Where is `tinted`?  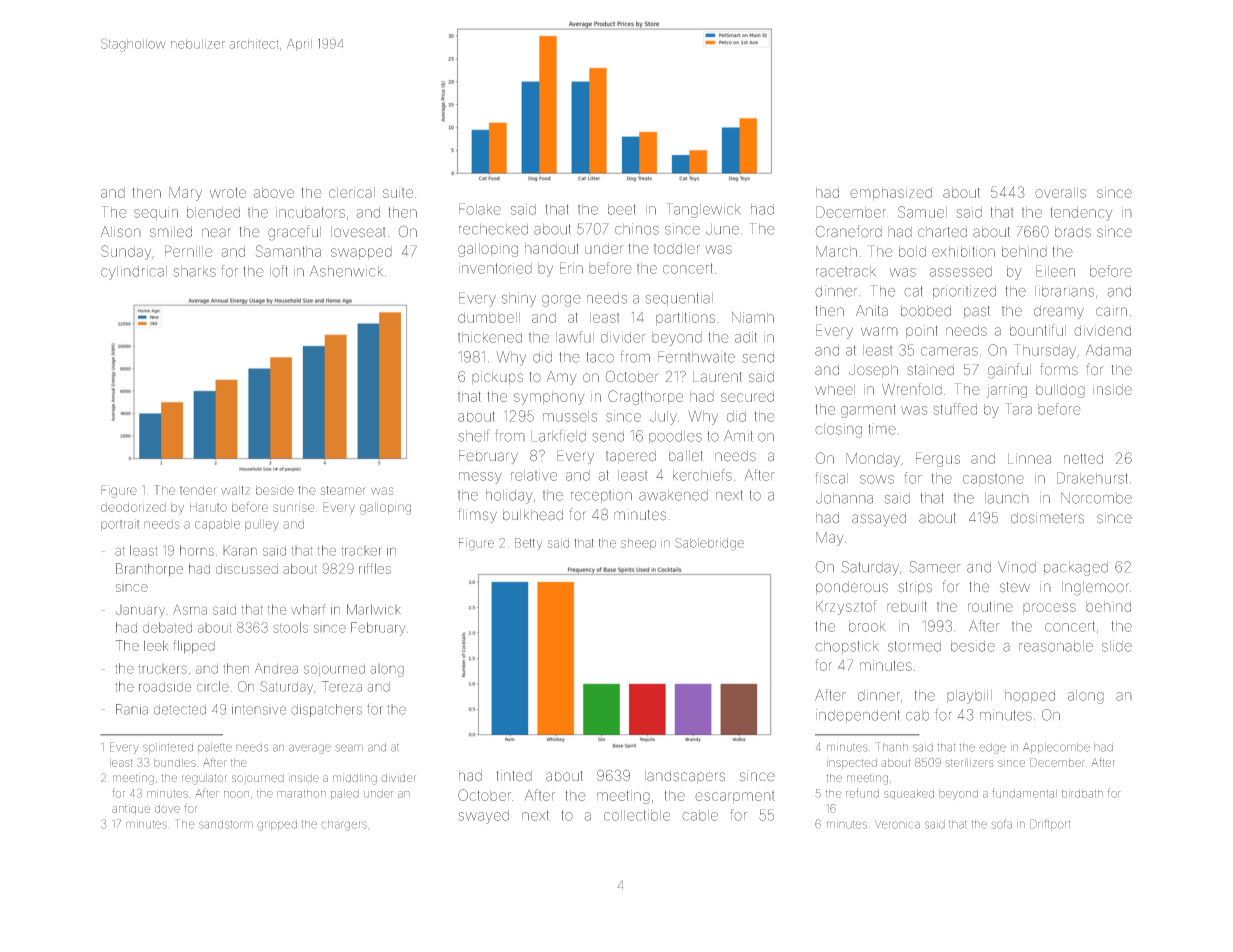 tinted is located at coordinates (514, 775).
